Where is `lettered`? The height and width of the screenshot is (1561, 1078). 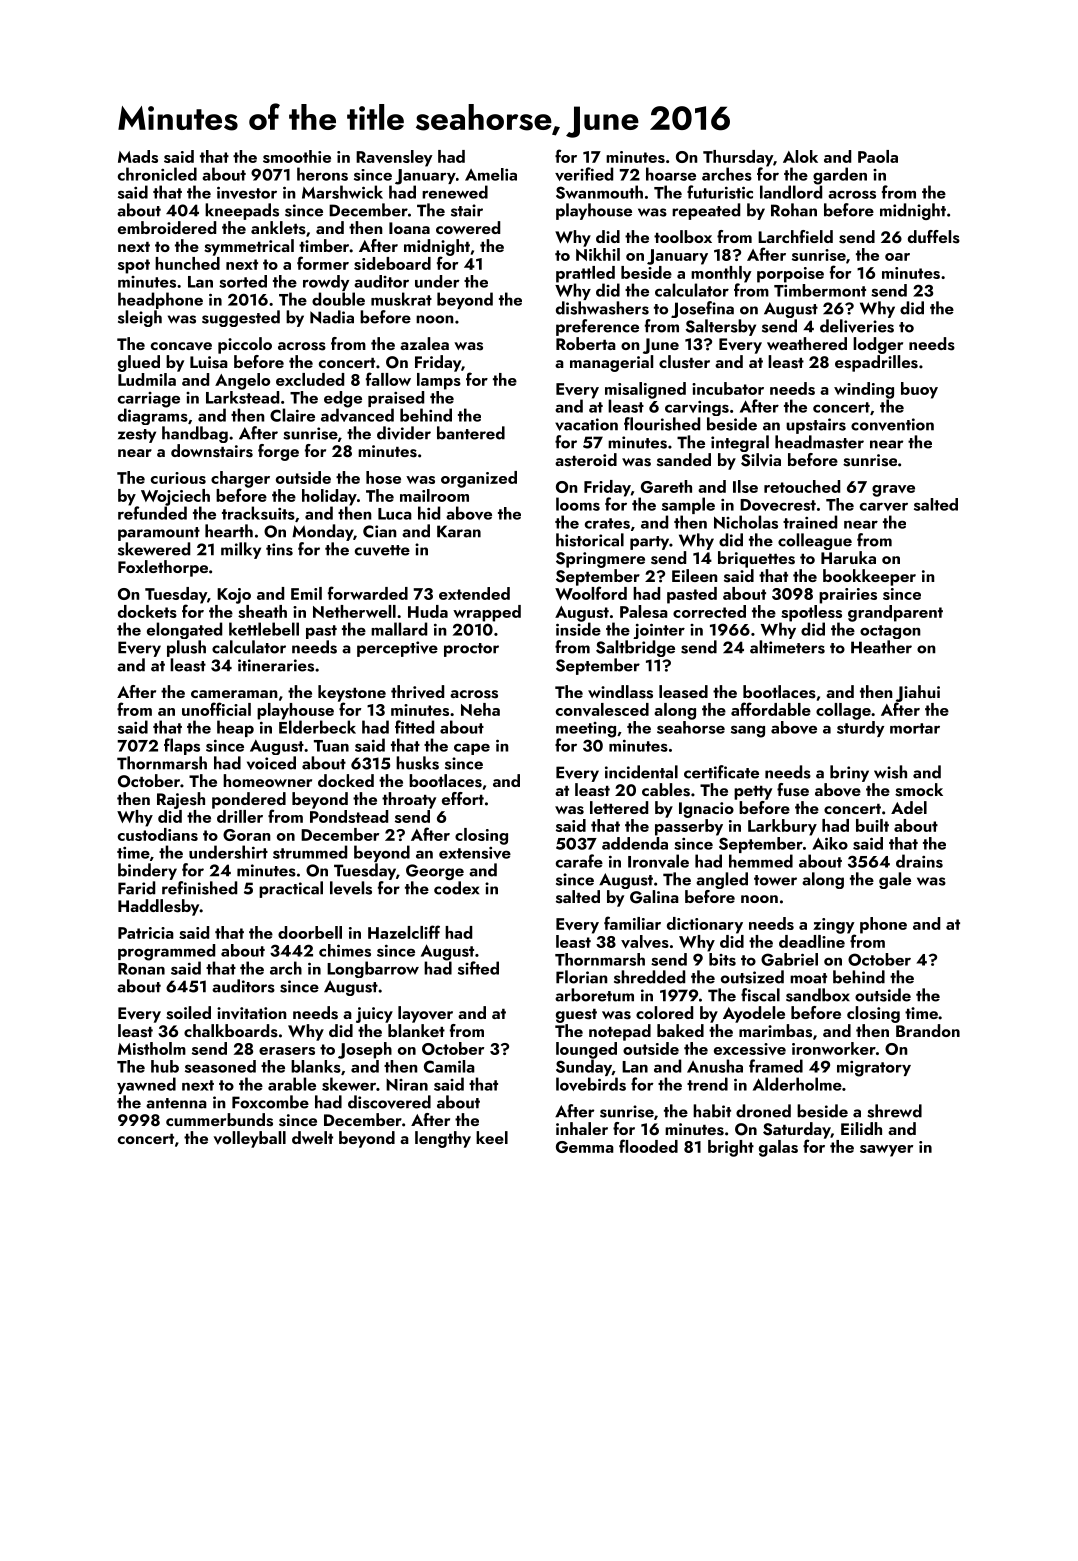 lettered is located at coordinates (619, 807).
